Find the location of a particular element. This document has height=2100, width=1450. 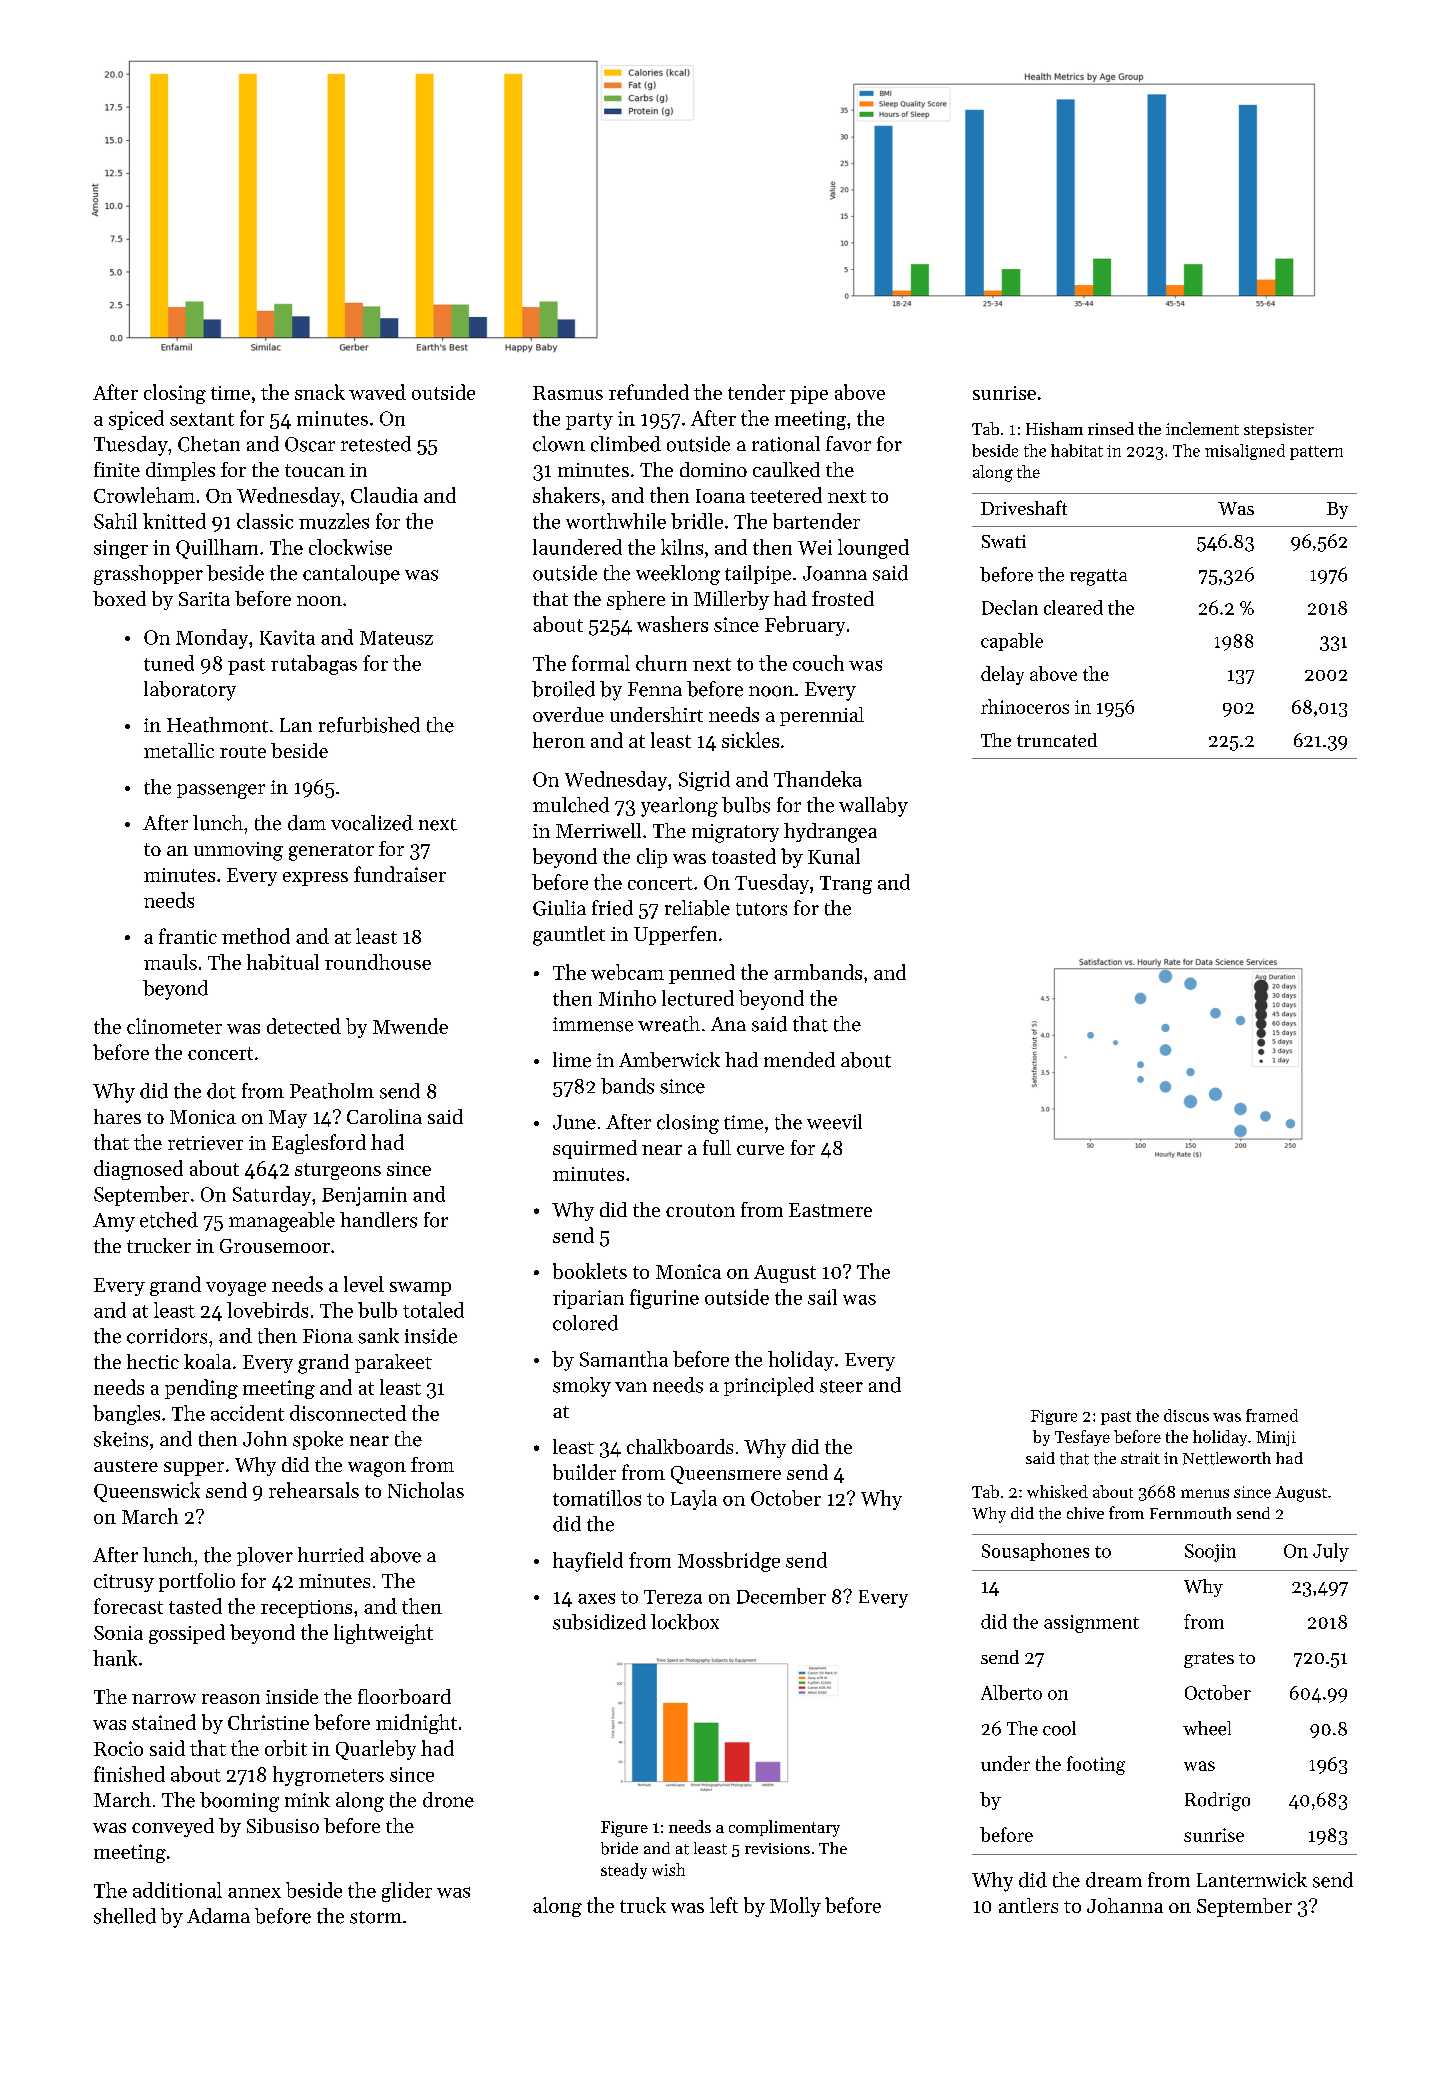

metallic is located at coordinates (179, 750).
